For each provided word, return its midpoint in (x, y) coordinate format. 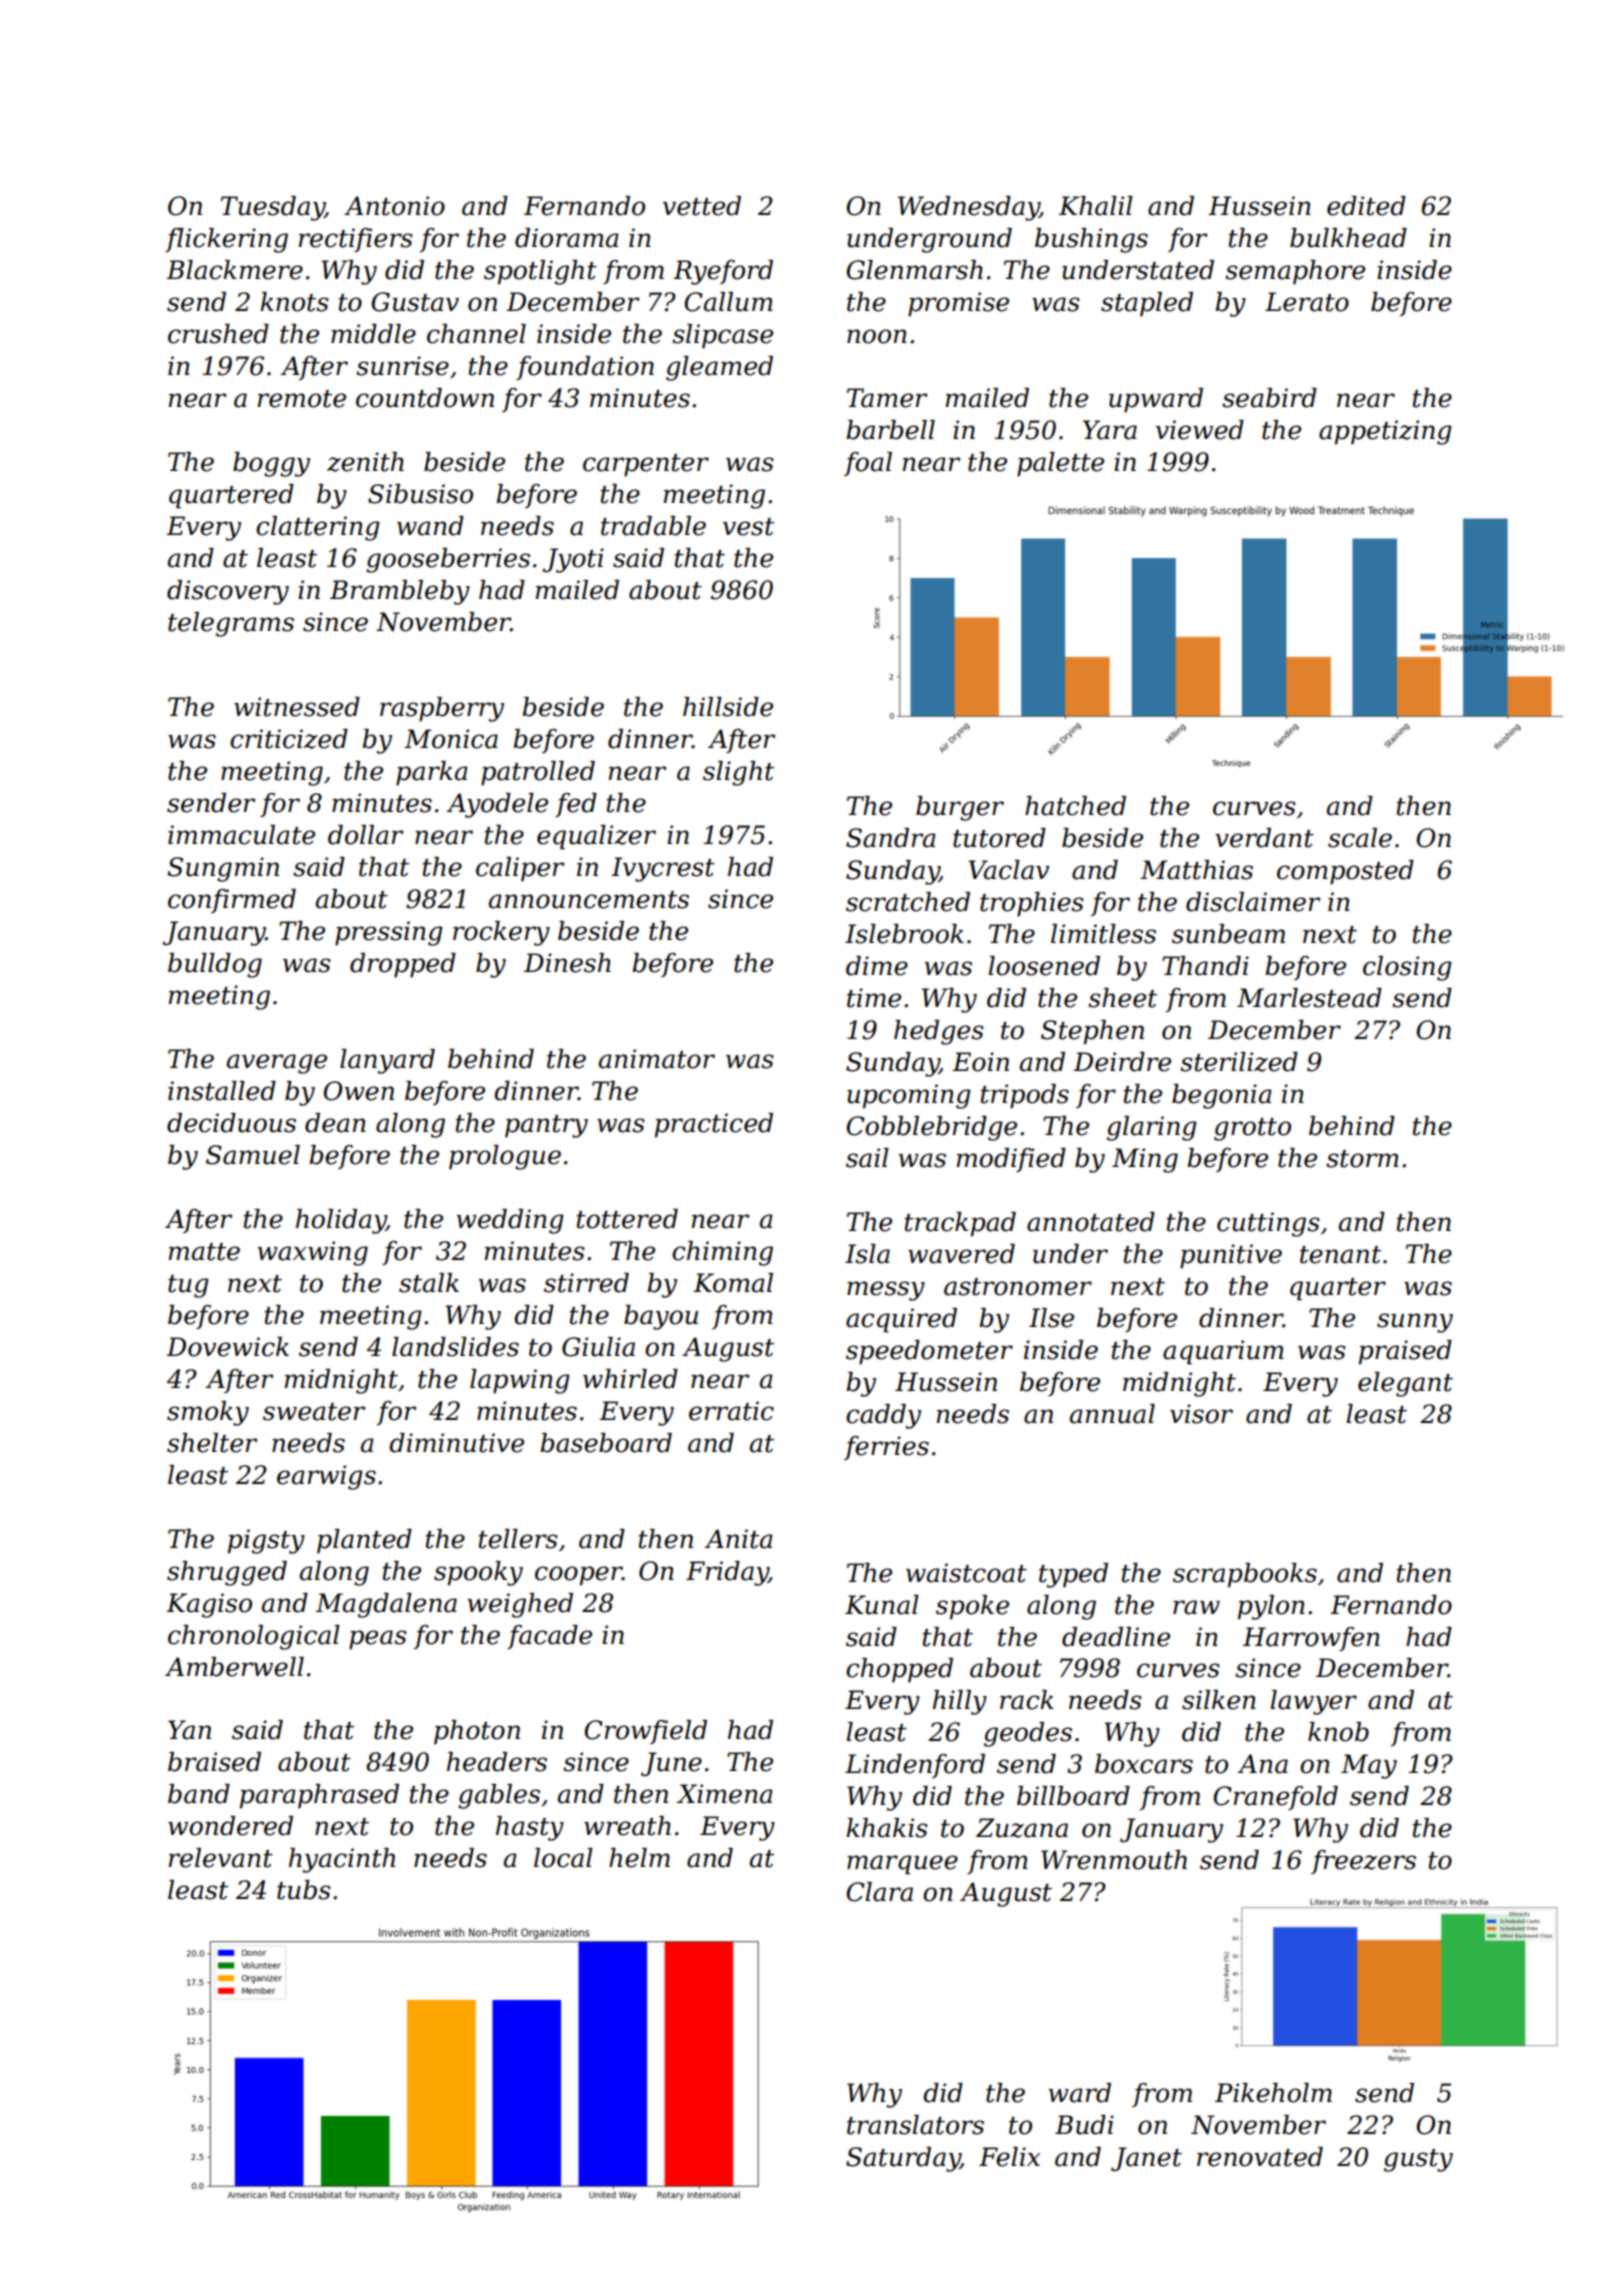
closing (1407, 968)
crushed (218, 334)
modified (1011, 1160)
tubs (304, 1890)
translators (915, 2125)
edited (1366, 206)
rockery (501, 933)
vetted (702, 206)
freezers (1363, 1862)
